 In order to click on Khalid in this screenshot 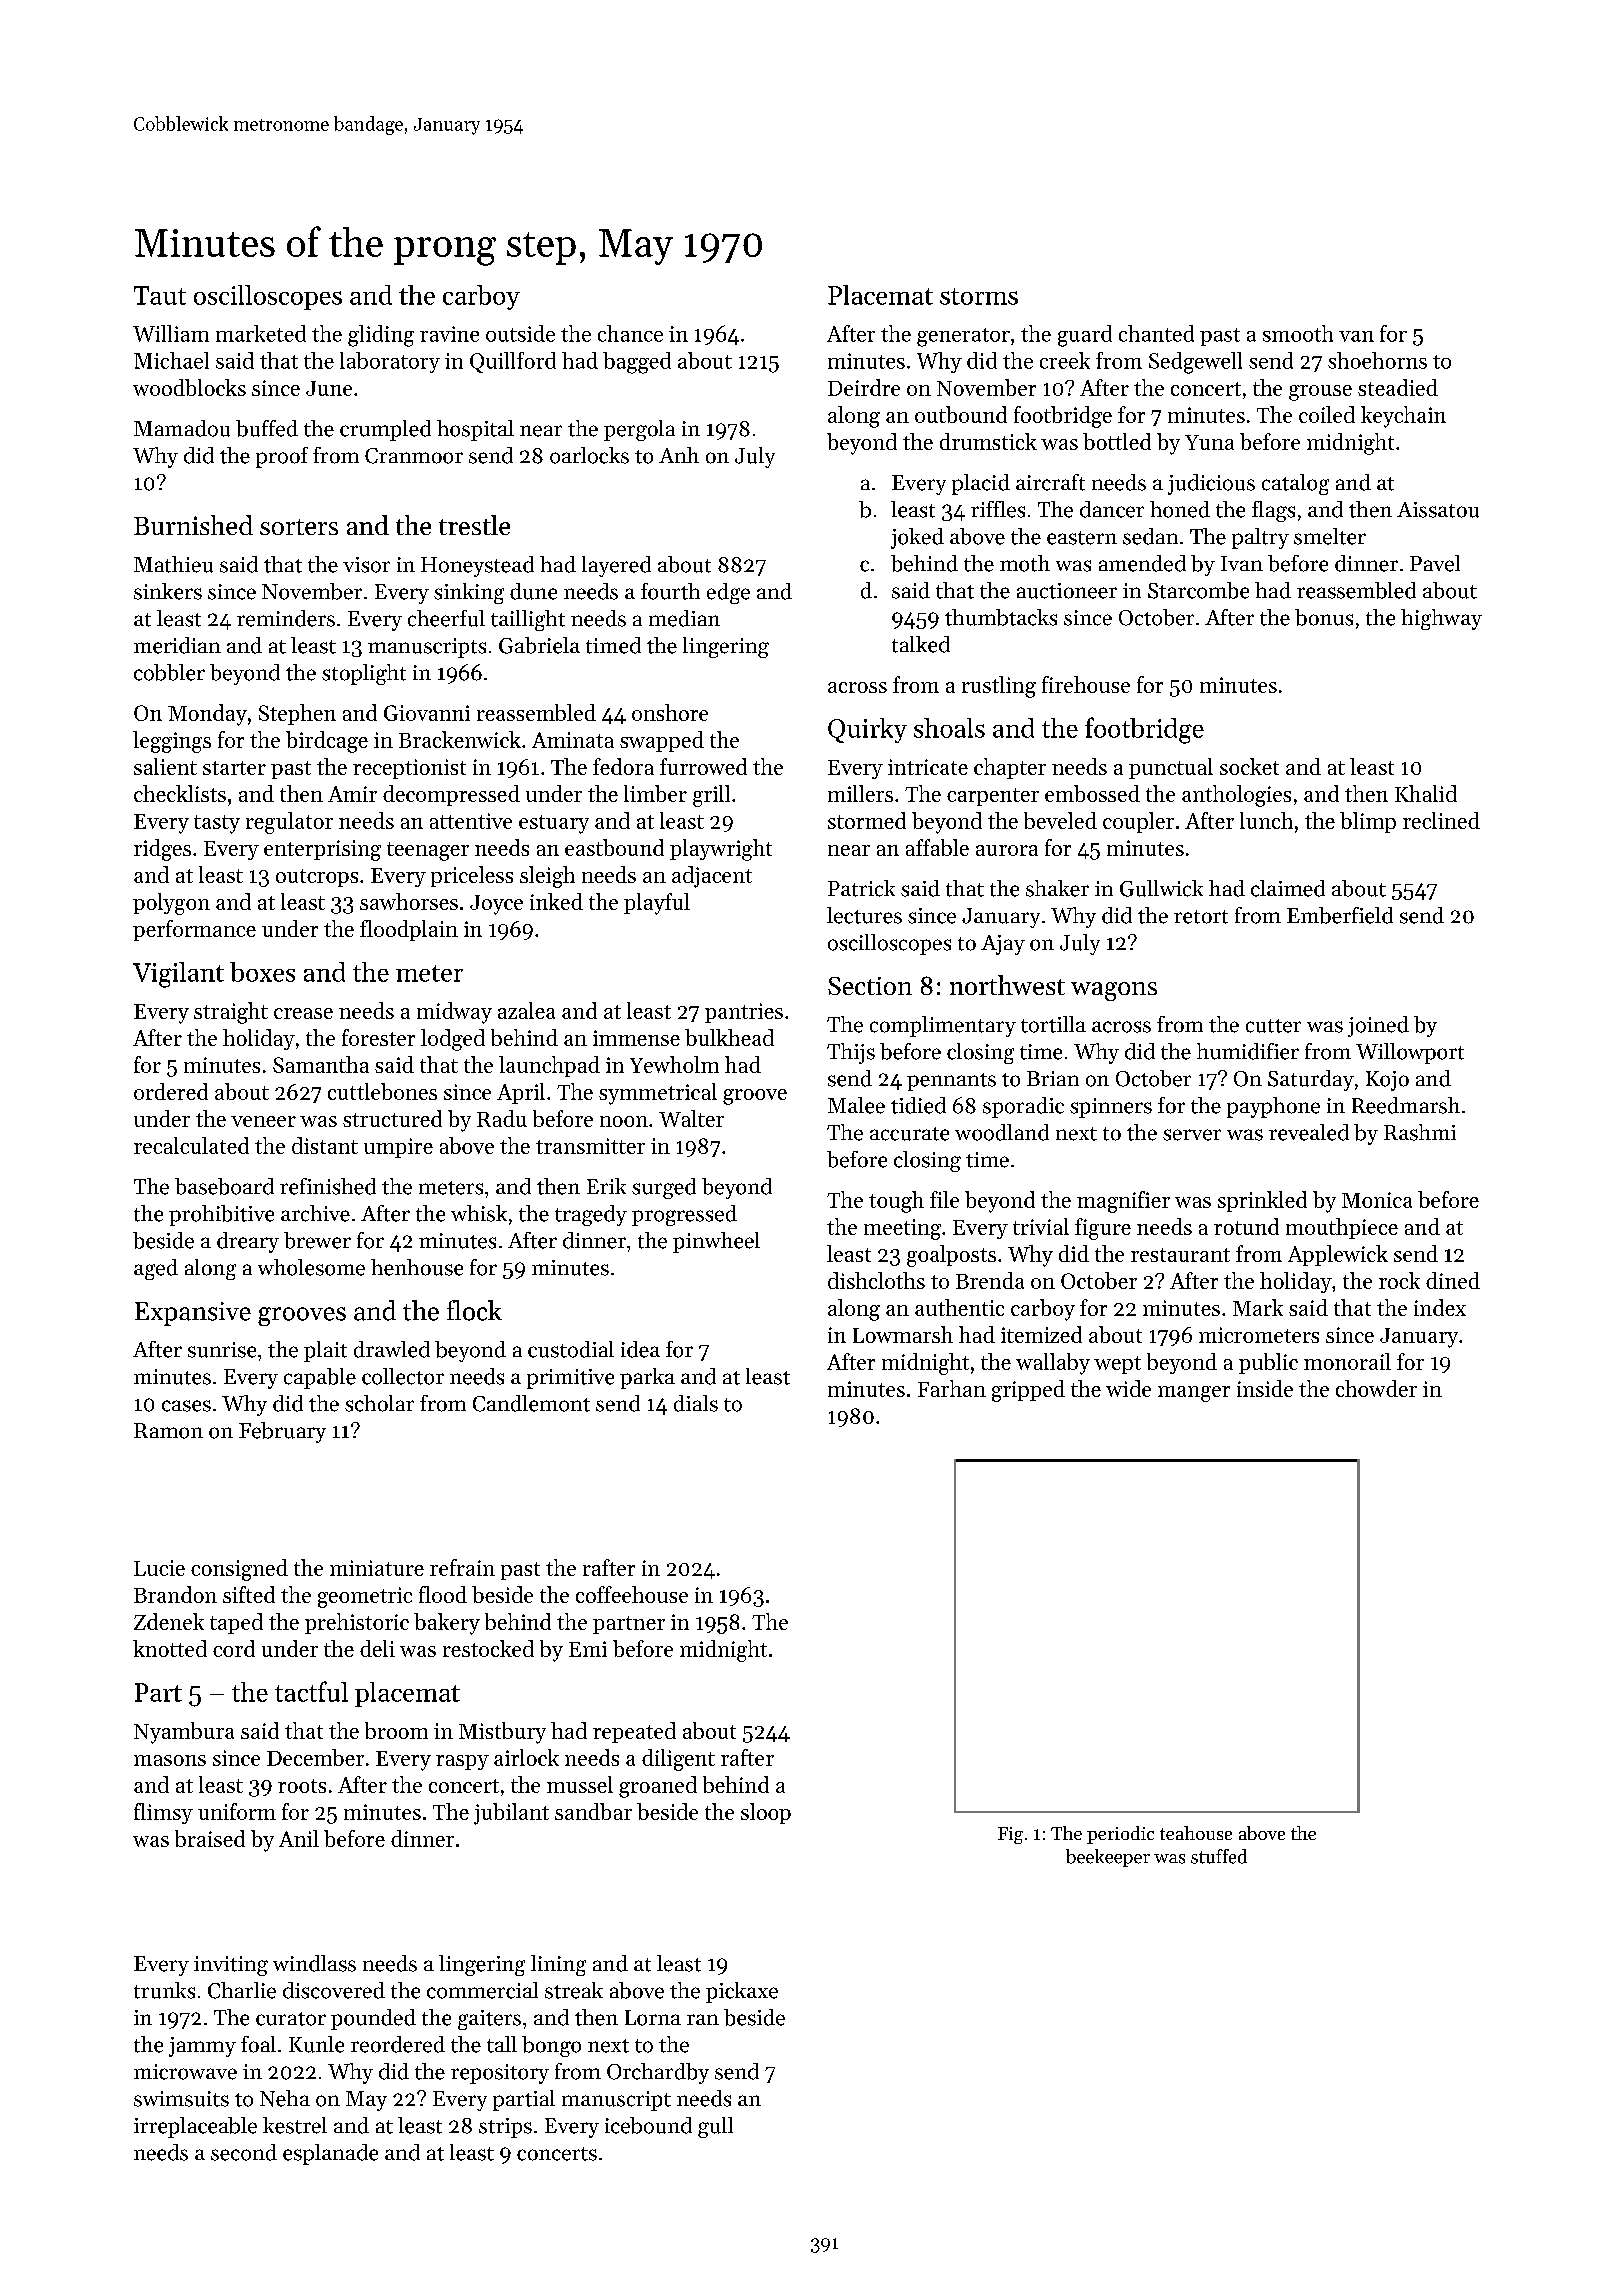, I will do `click(1426, 793)`.
